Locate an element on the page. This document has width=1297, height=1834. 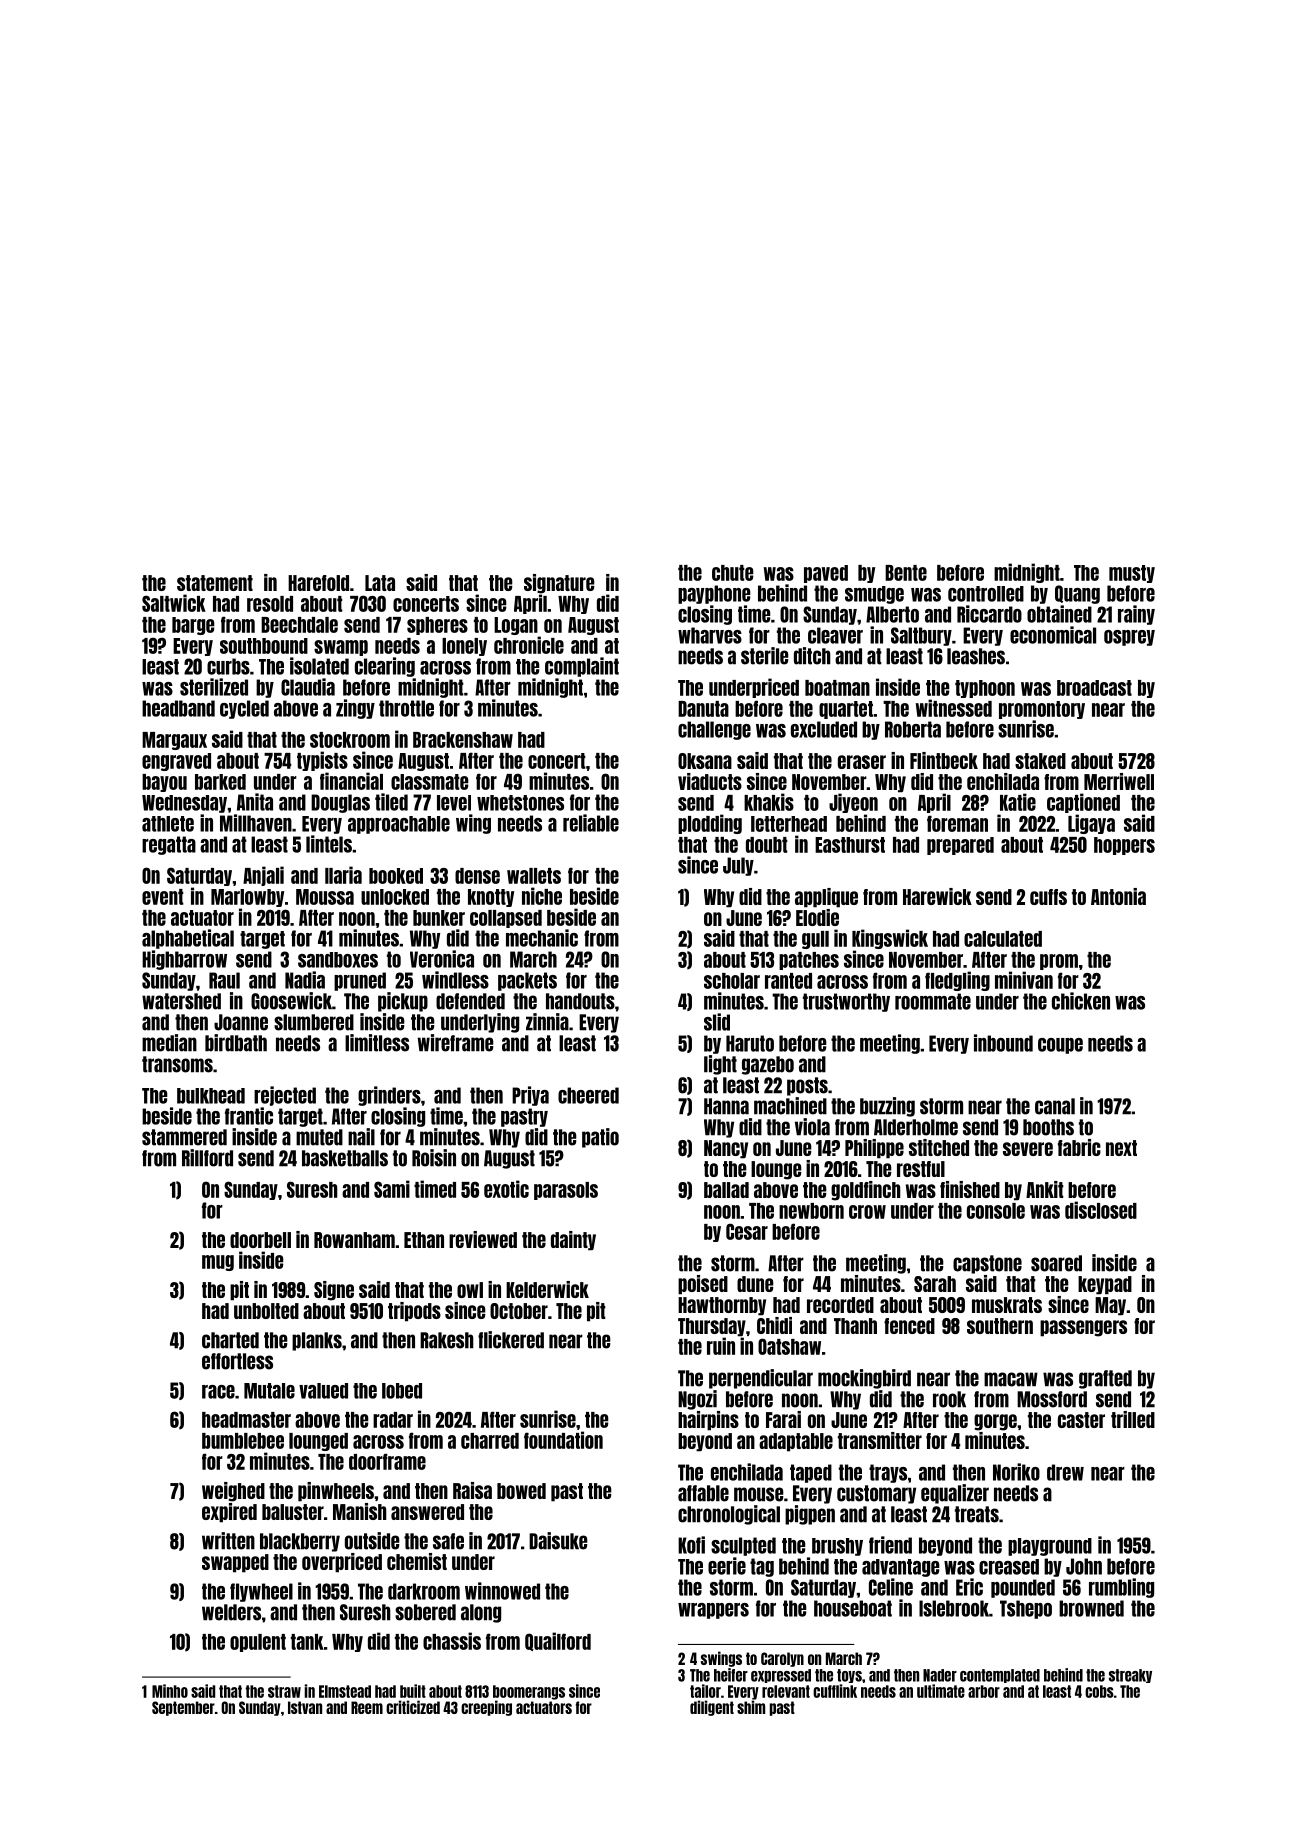
musty is located at coordinates (1132, 574).
